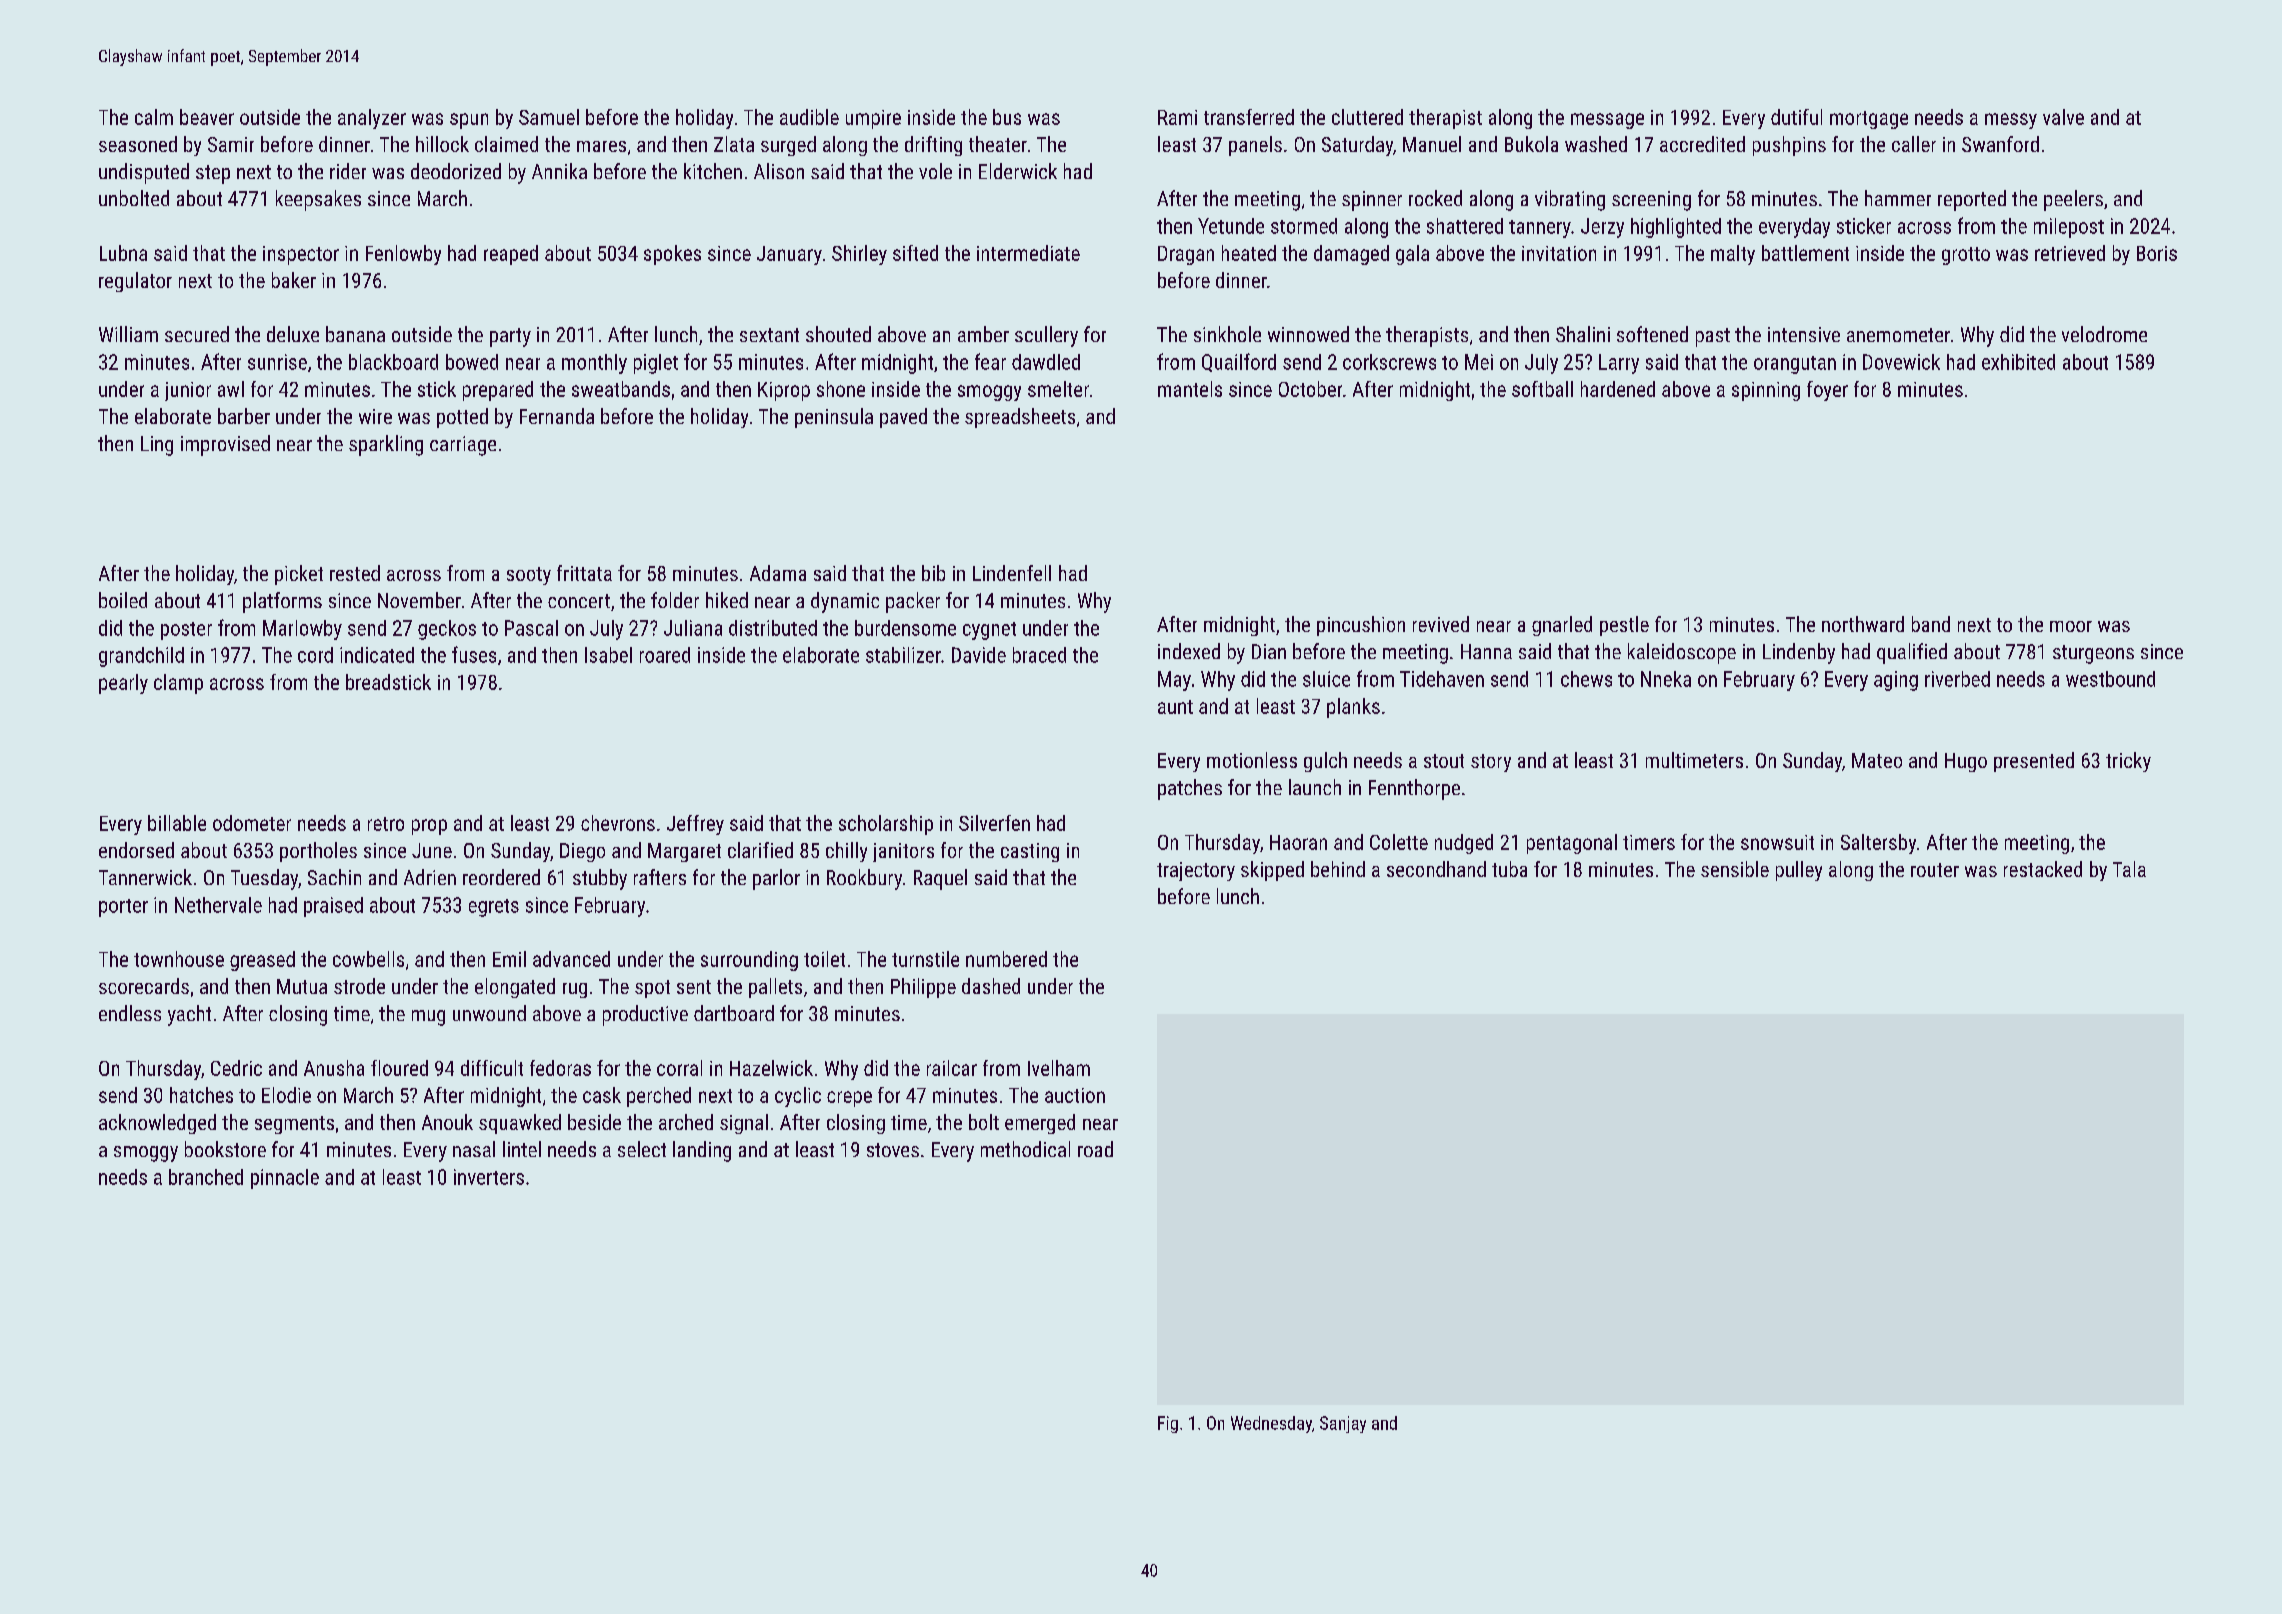  What do you see at coordinates (994, 823) in the document?
I see `Silverfen` at bounding box center [994, 823].
